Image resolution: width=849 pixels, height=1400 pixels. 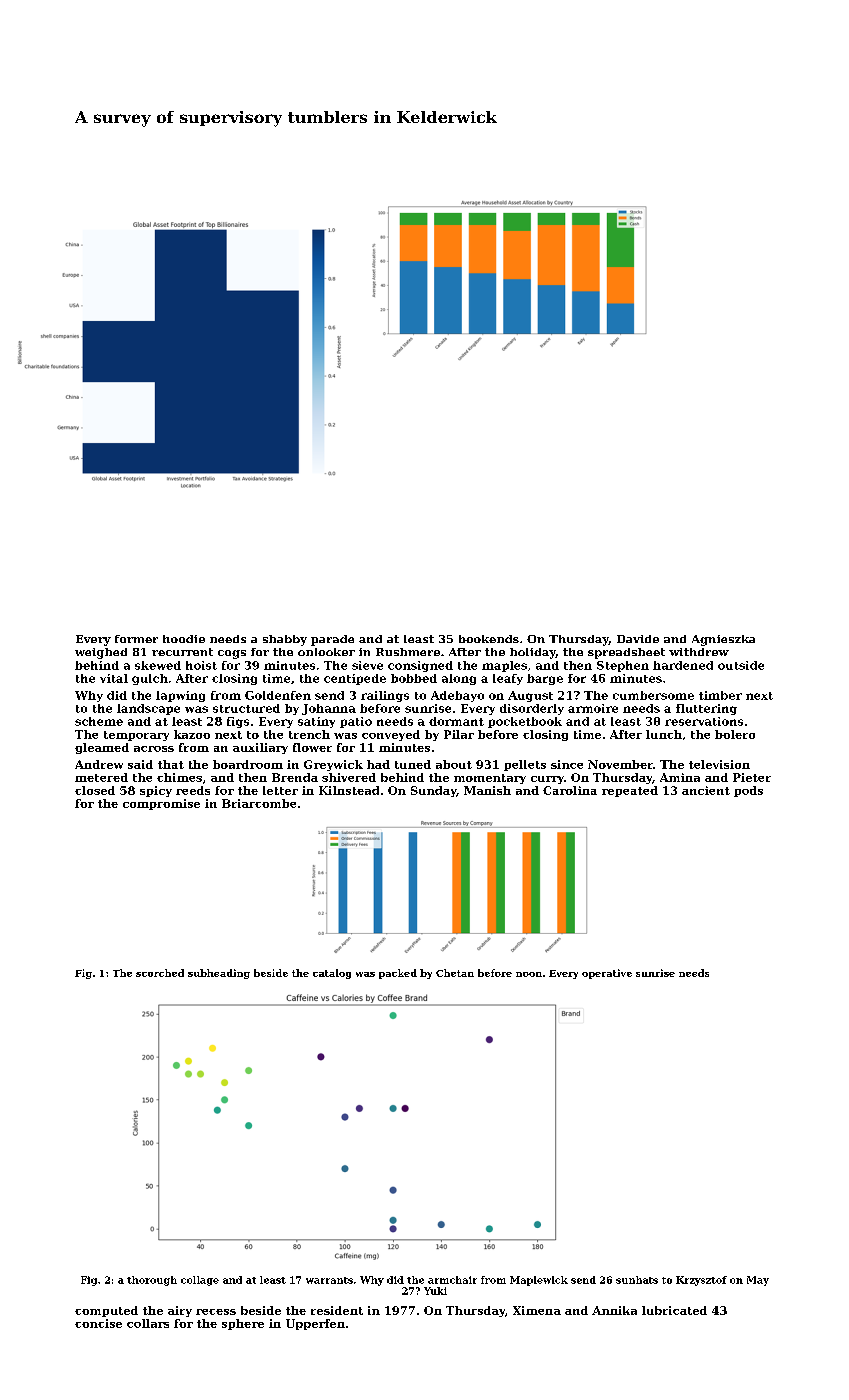 I want to click on noon, so click(x=529, y=974).
